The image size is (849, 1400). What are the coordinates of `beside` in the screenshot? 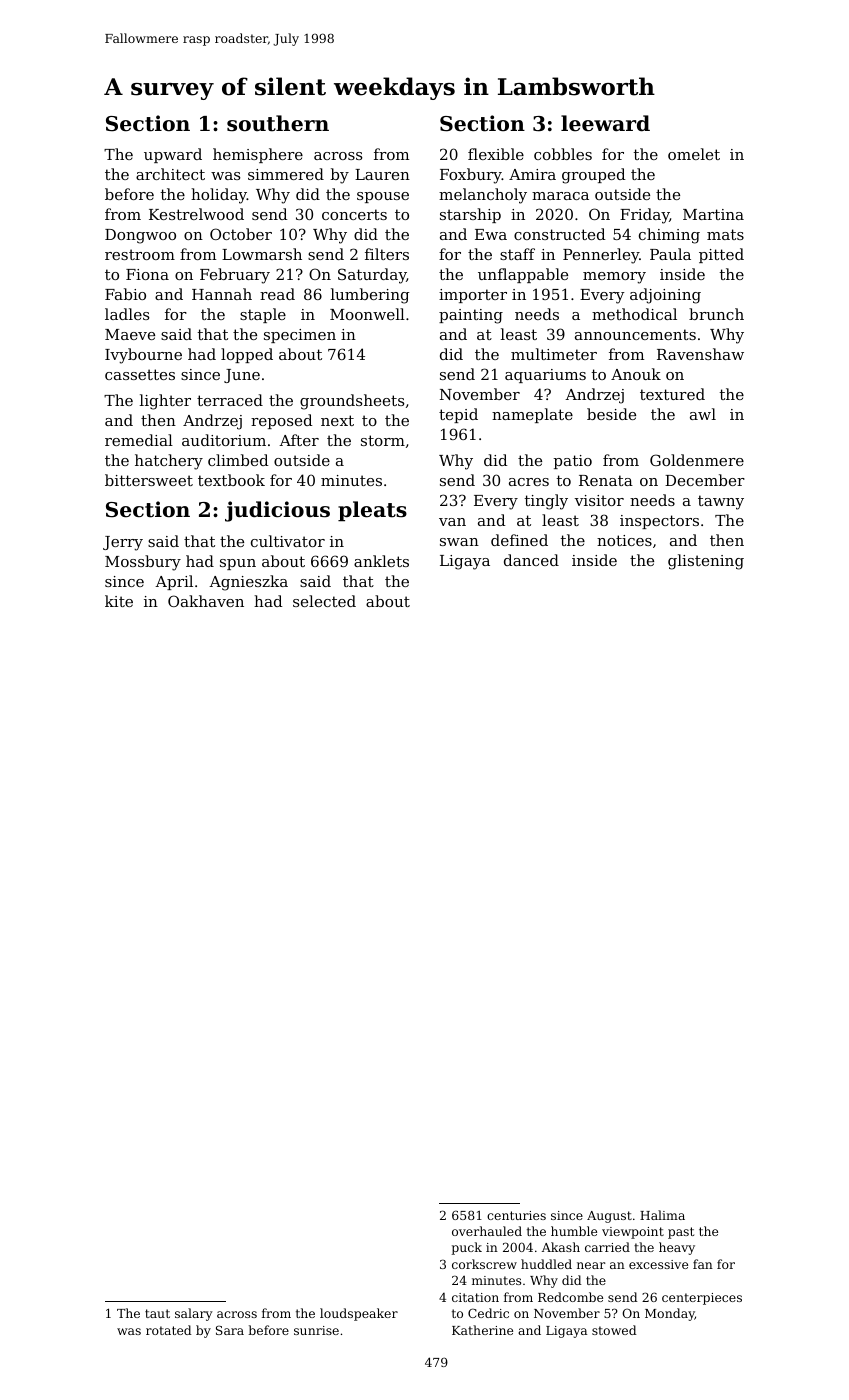 It's located at (611, 414).
